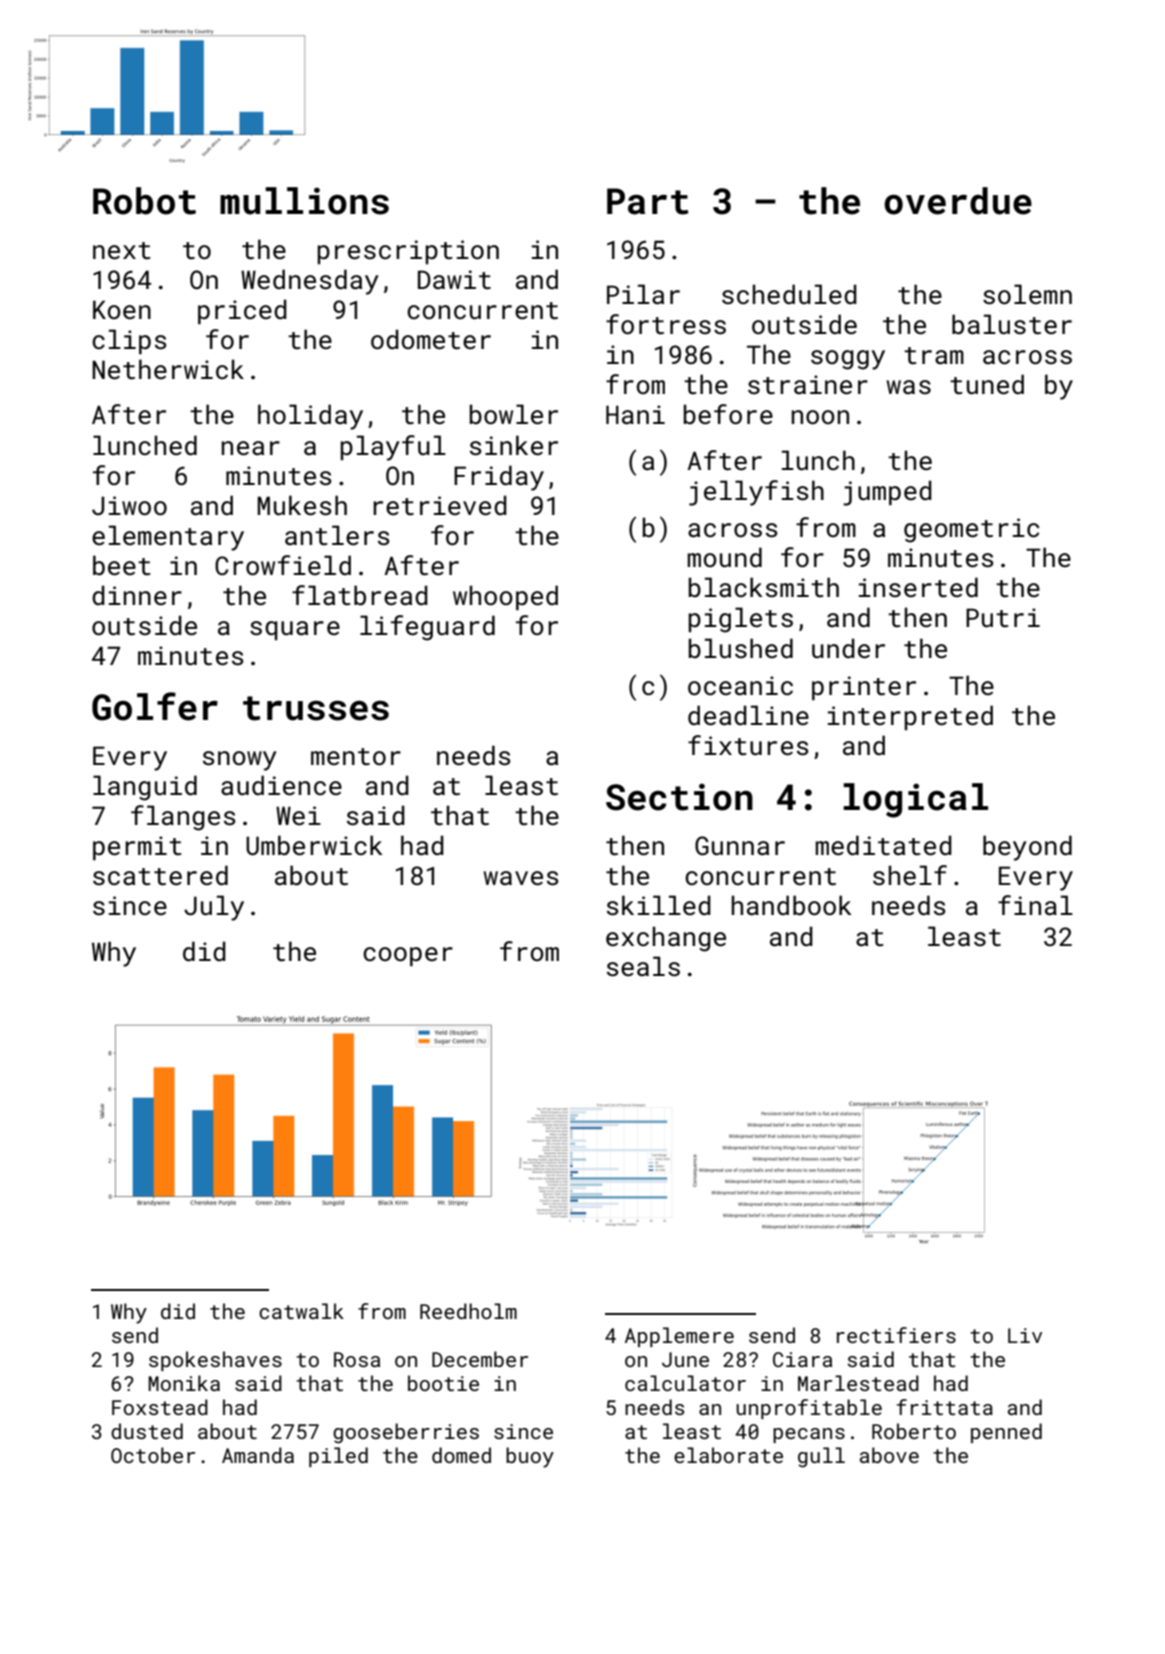 The height and width of the document is (1654, 1165). I want to click on Applemere, so click(679, 1337).
